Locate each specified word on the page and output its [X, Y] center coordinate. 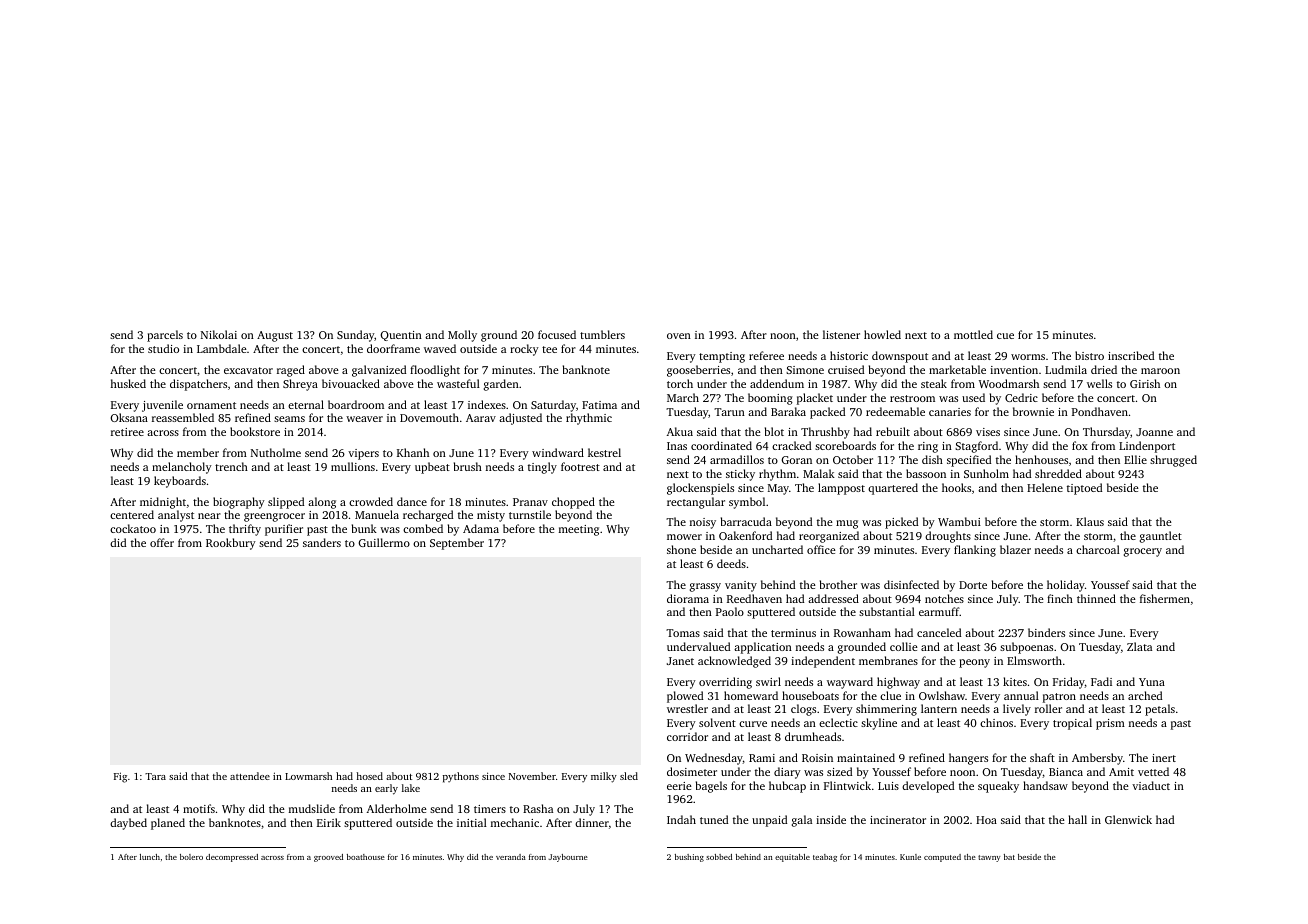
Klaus [1090, 521]
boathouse [366, 857]
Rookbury [231, 544]
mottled [973, 334]
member [198, 452]
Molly [462, 336]
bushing [689, 858]
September [457, 544]
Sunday [355, 336]
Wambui [959, 521]
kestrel [604, 452]
